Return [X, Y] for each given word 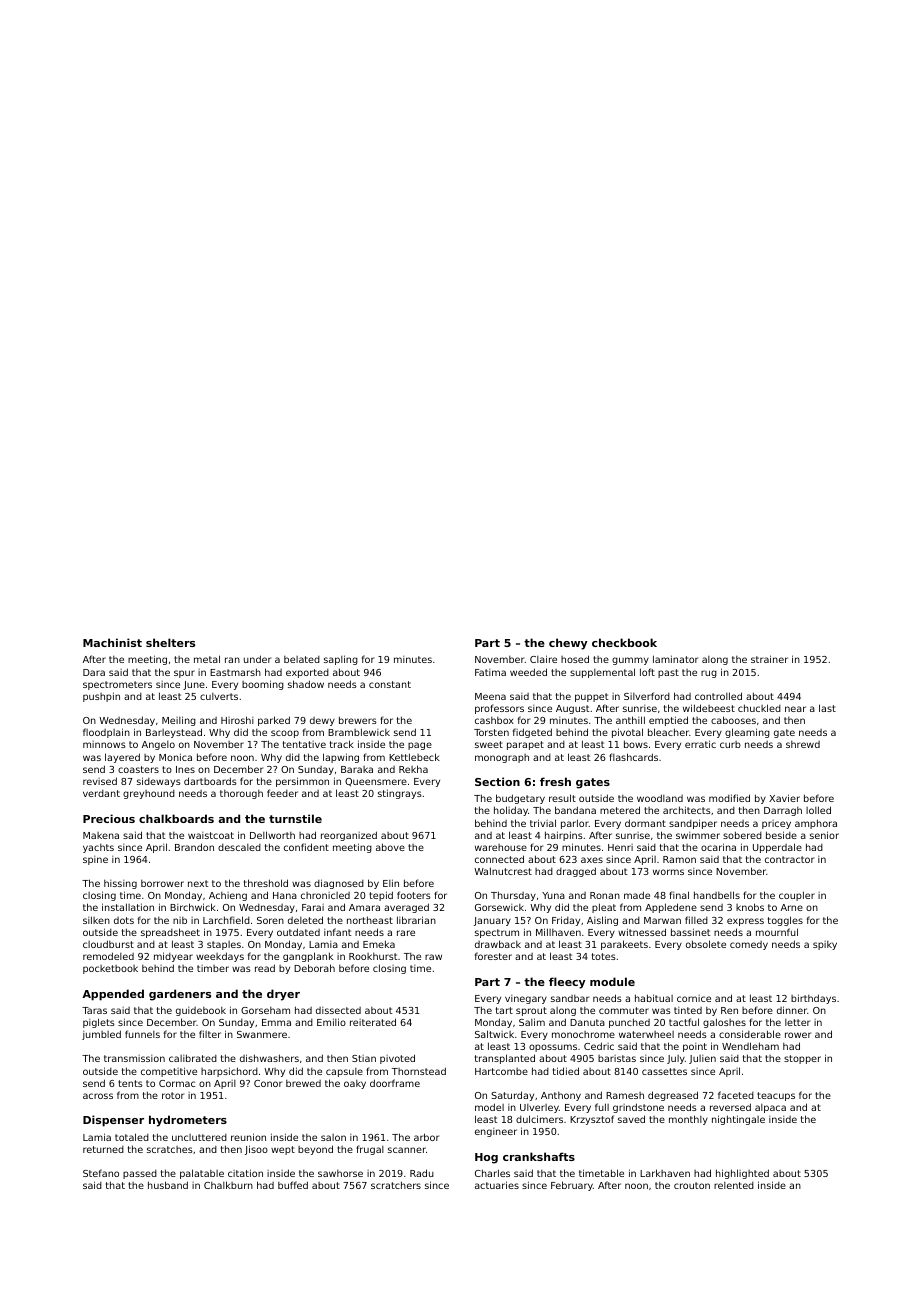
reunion [248, 1137]
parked [274, 721]
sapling [341, 660]
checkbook [624, 642]
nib [180, 920]
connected [499, 859]
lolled [818, 810]
